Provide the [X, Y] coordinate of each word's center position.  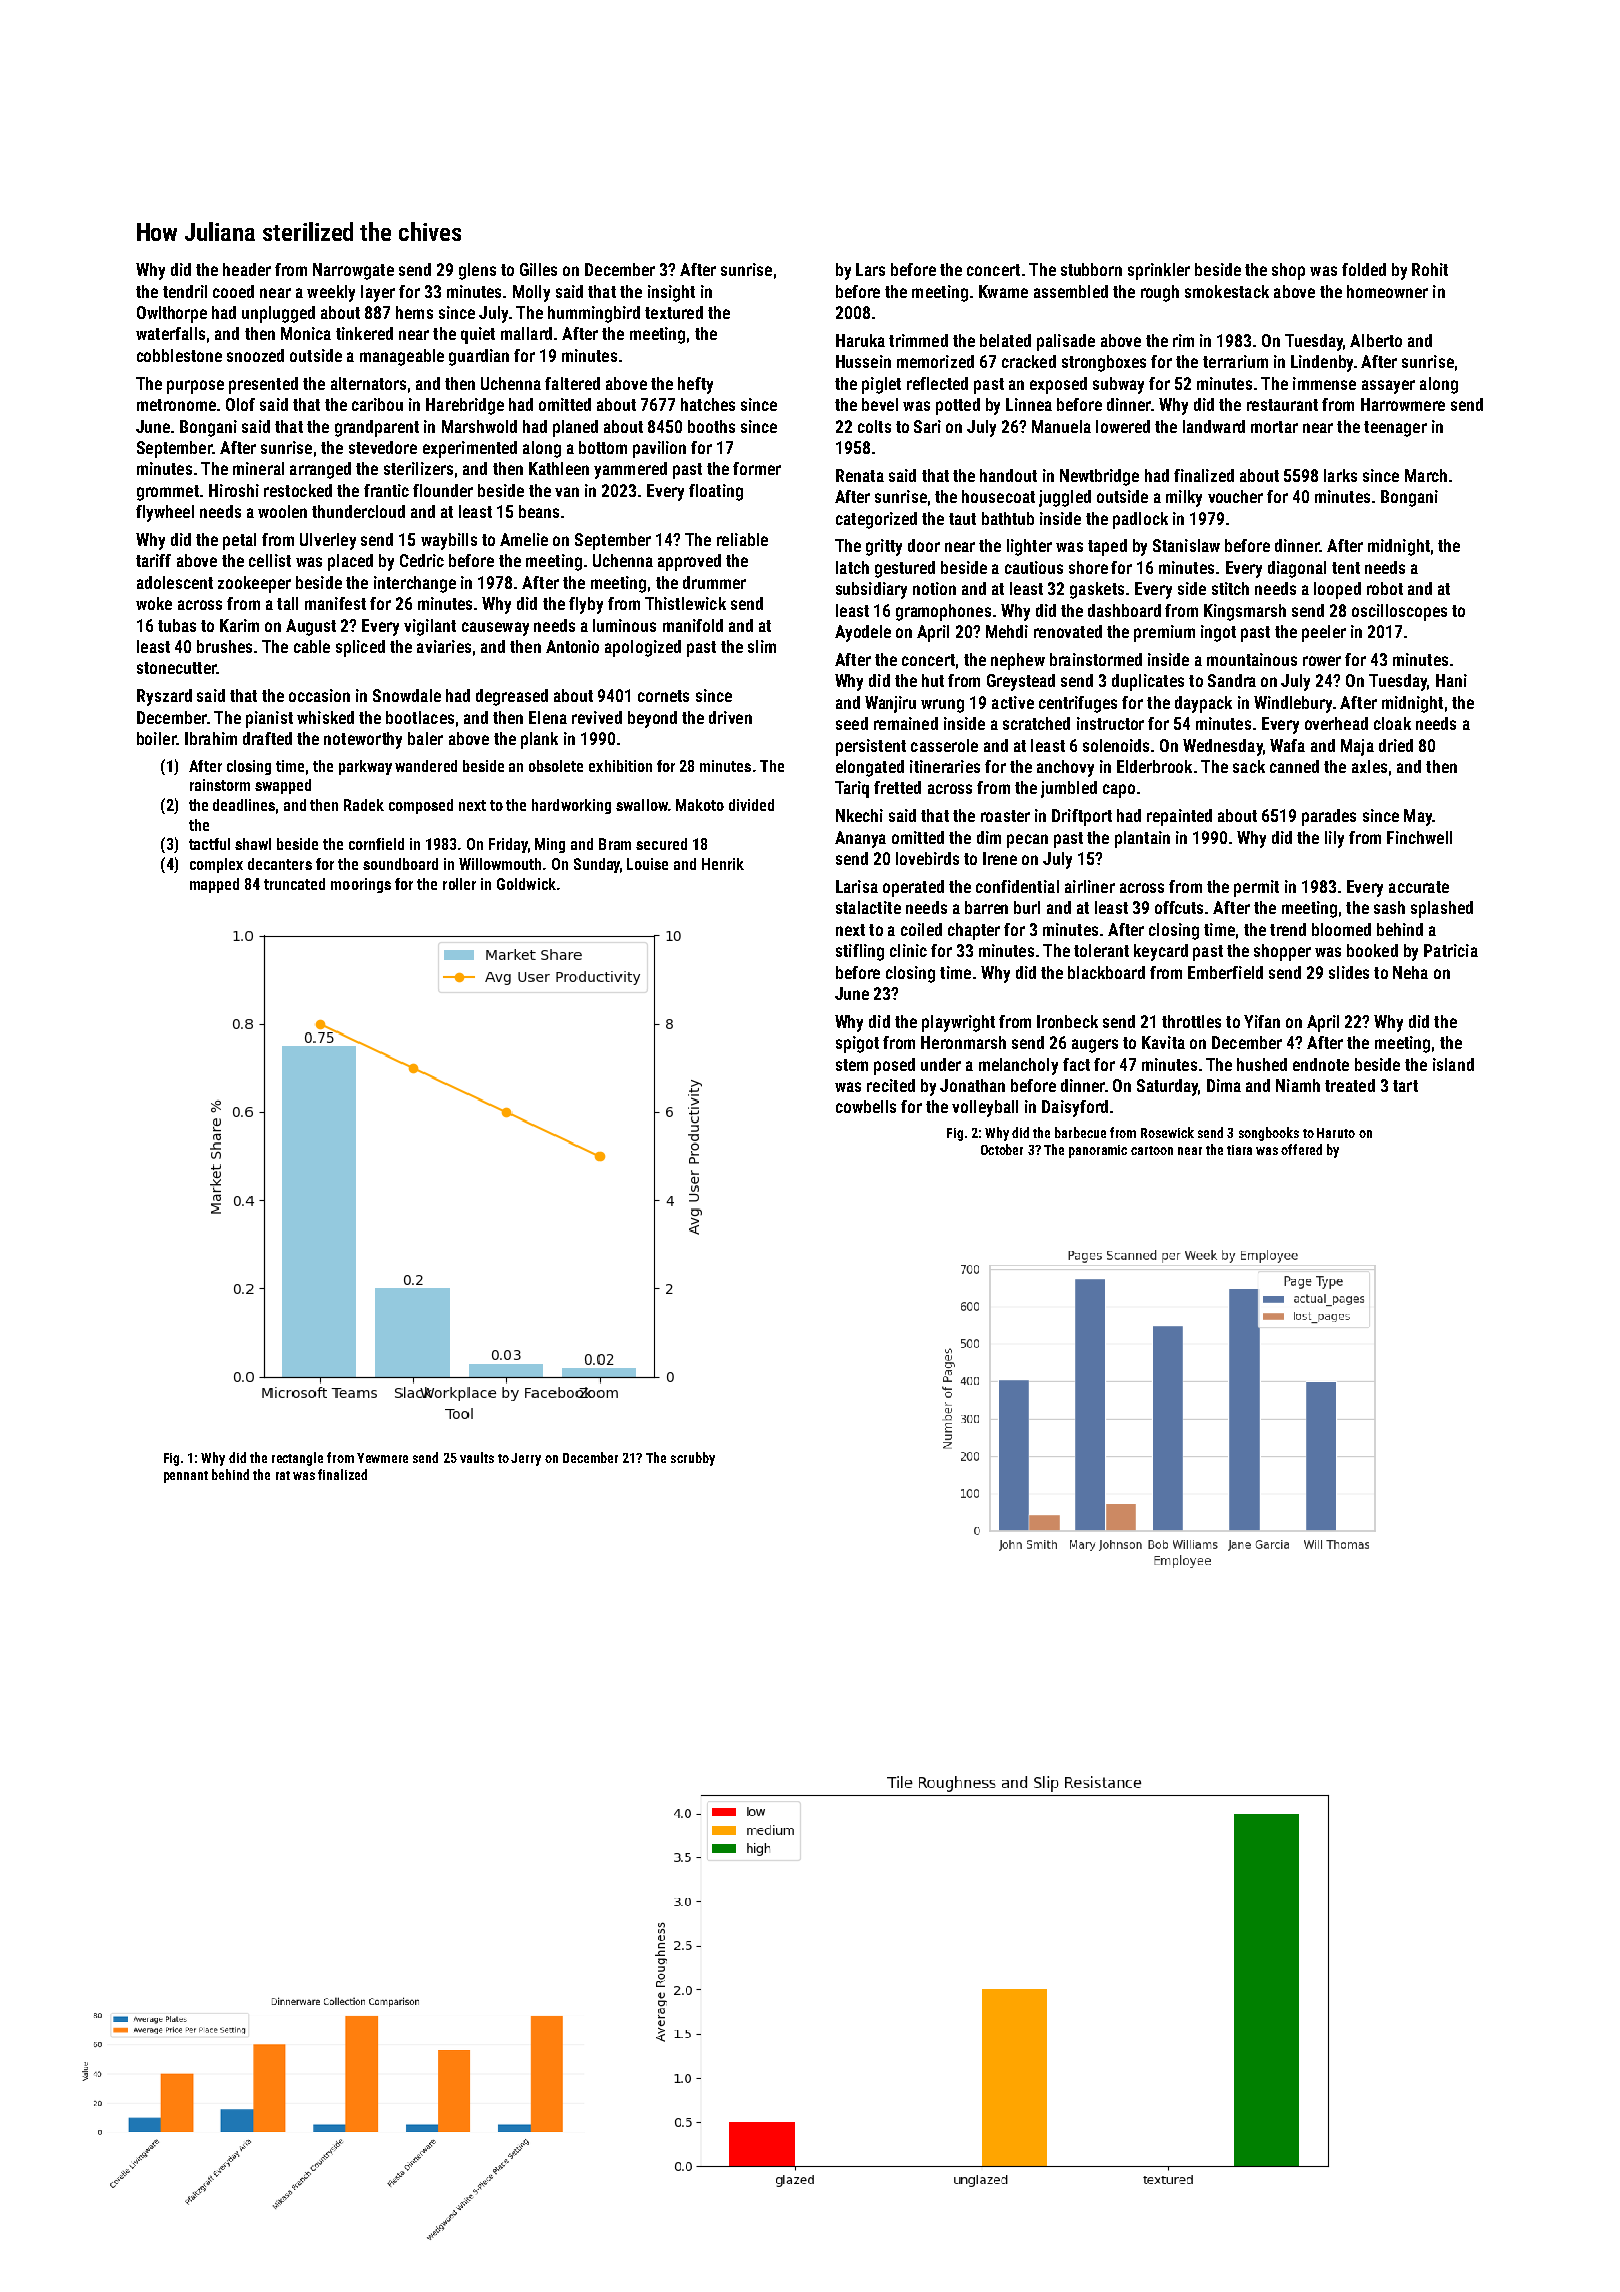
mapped [214, 885]
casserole [944, 745]
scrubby [693, 1459]
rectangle [297, 1459]
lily [1334, 839]
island [1453, 1064]
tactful [209, 844]
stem [852, 1065]
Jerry [526, 1459]
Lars [870, 269]
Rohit [1430, 269]
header [247, 269]
